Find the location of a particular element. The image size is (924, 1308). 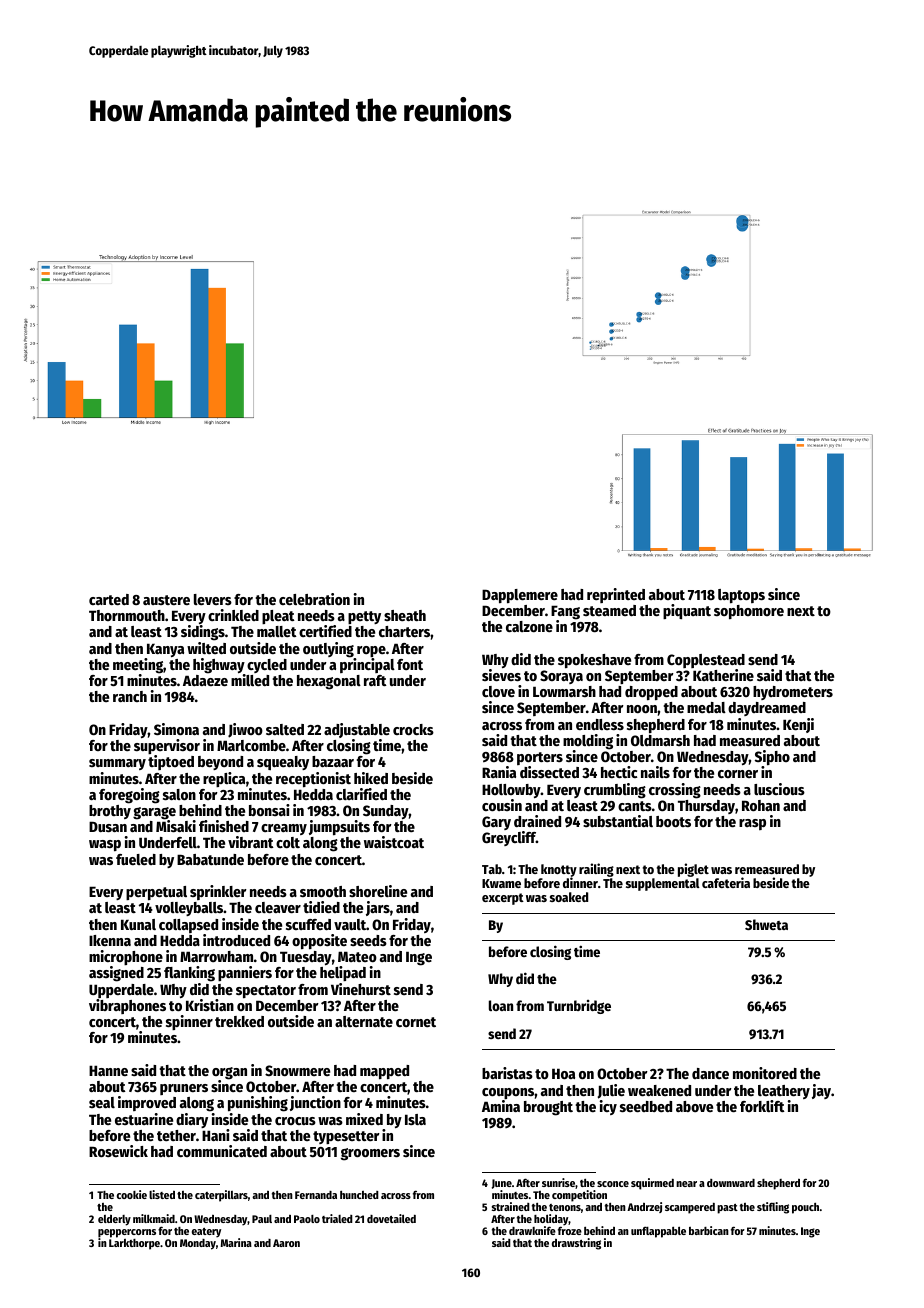

Dapplemere is located at coordinates (520, 596).
